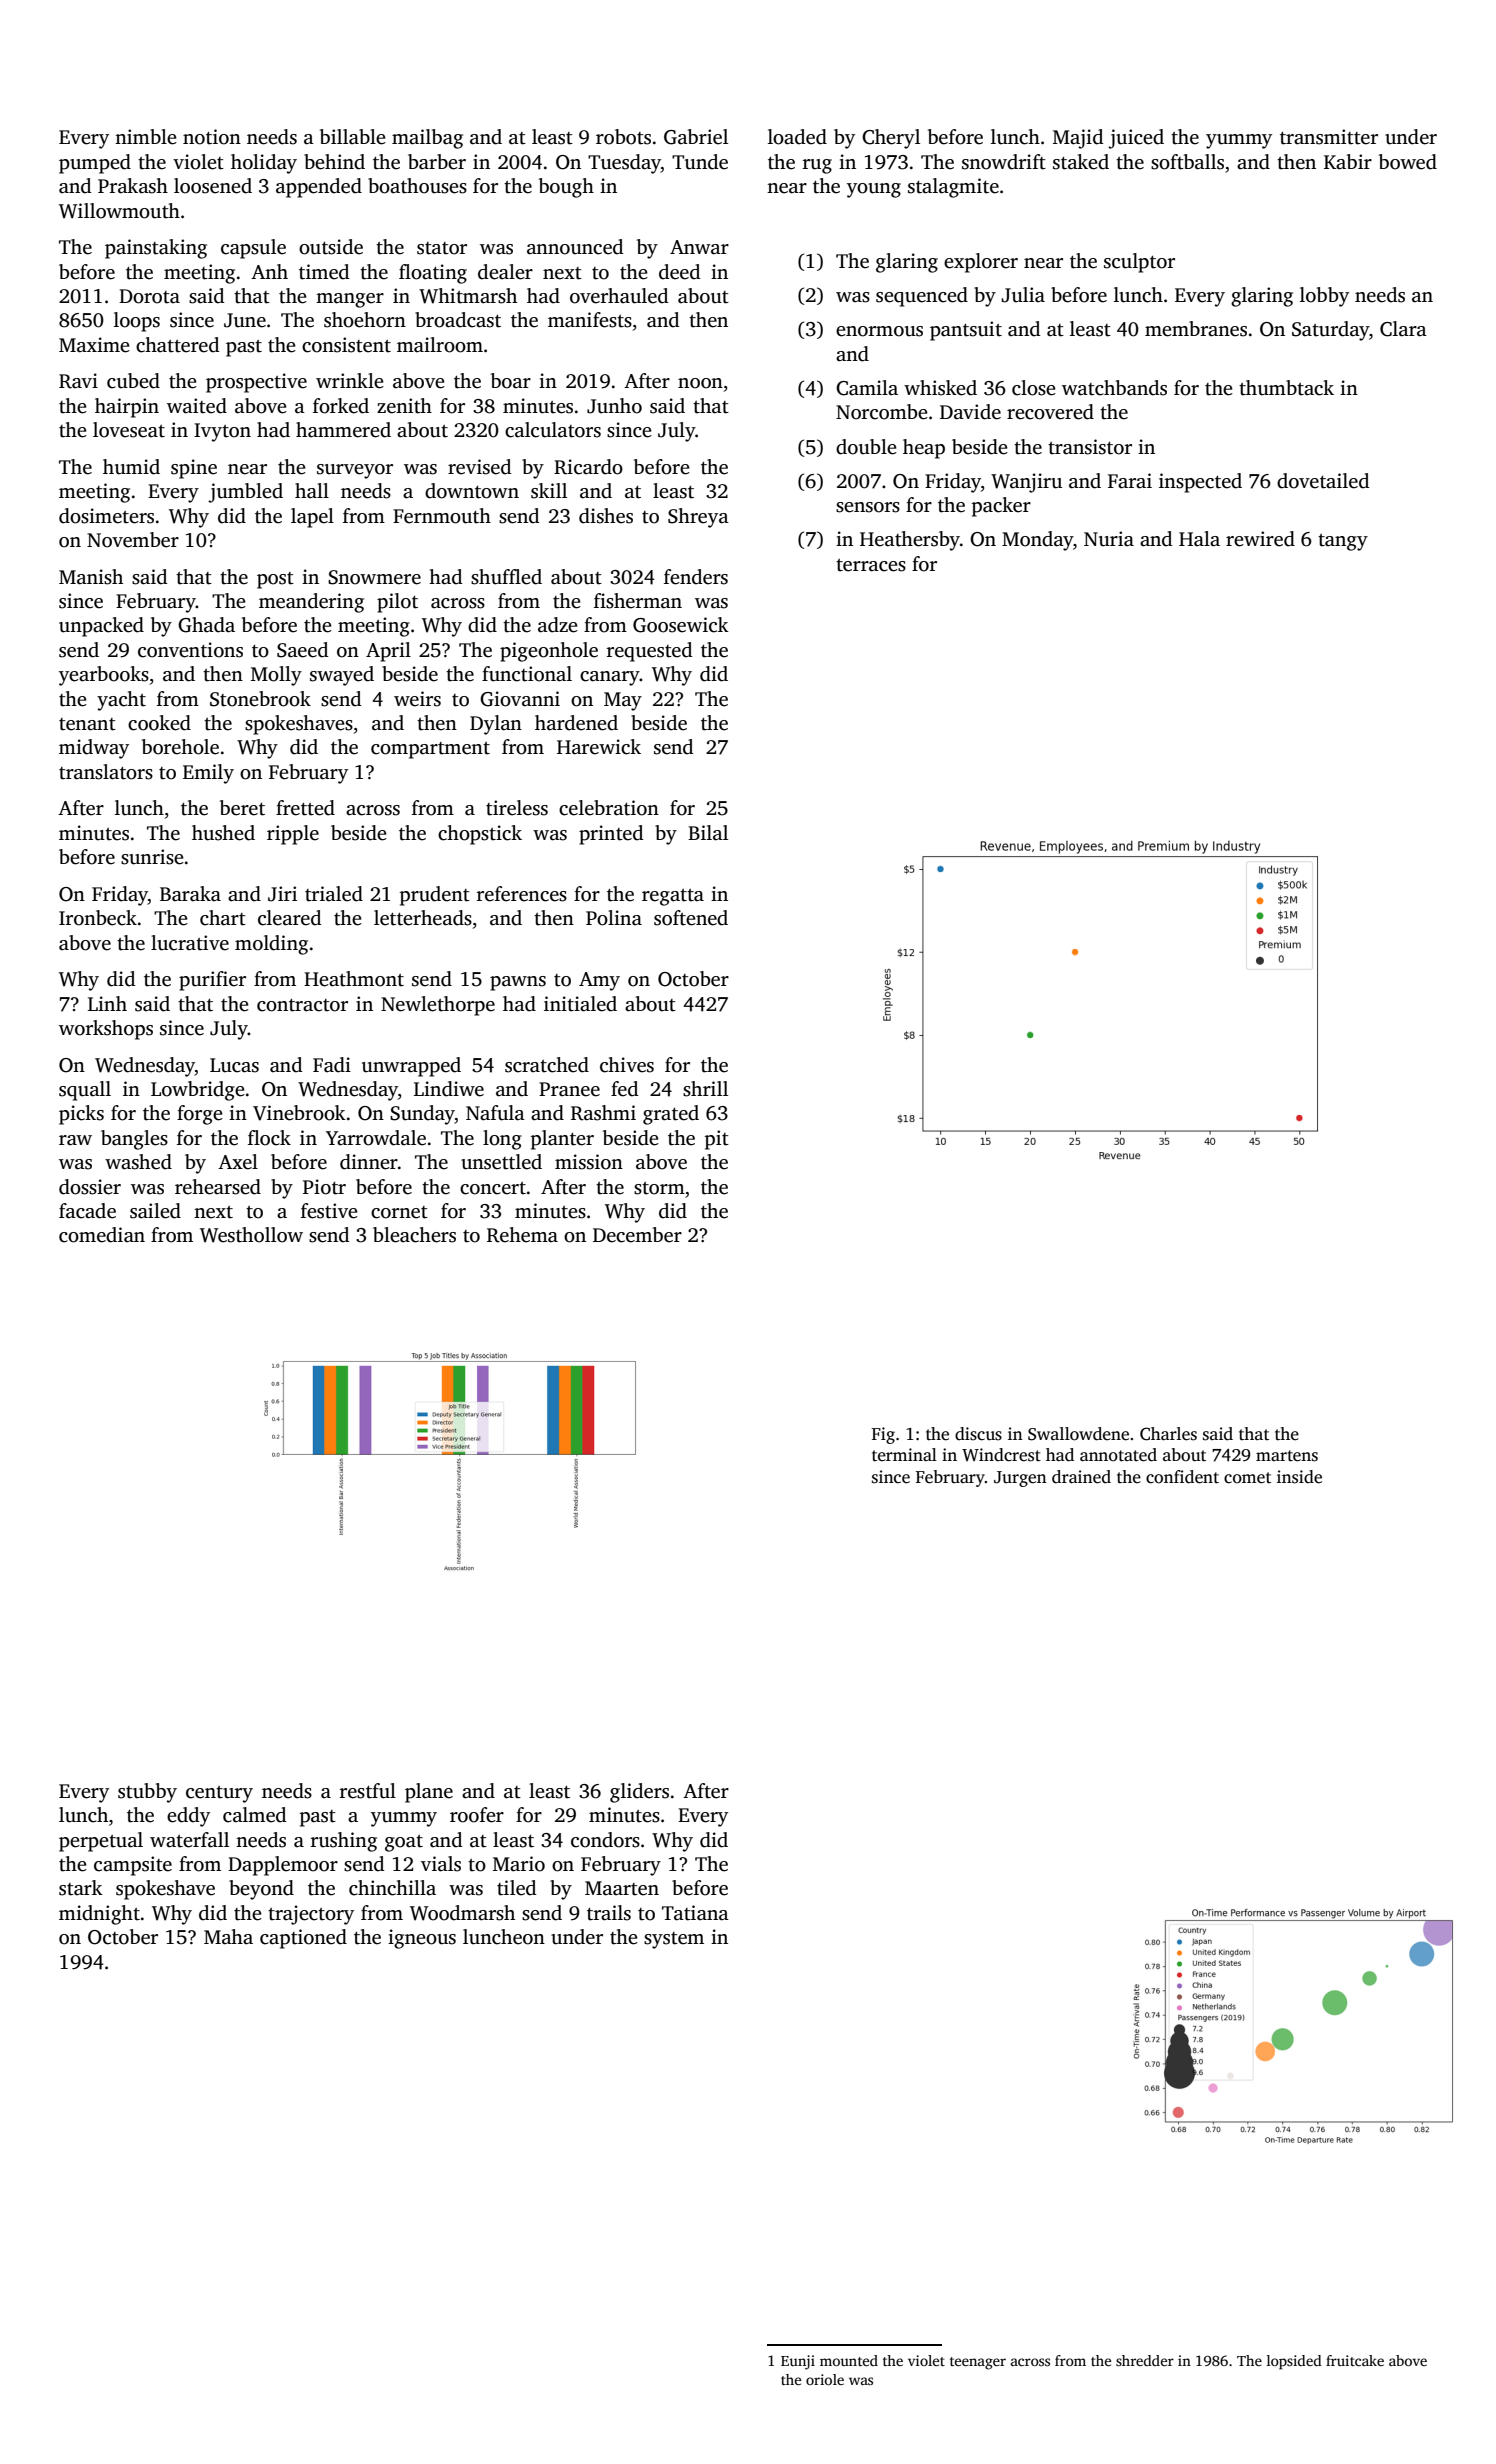  I want to click on lobby, so click(1324, 297).
